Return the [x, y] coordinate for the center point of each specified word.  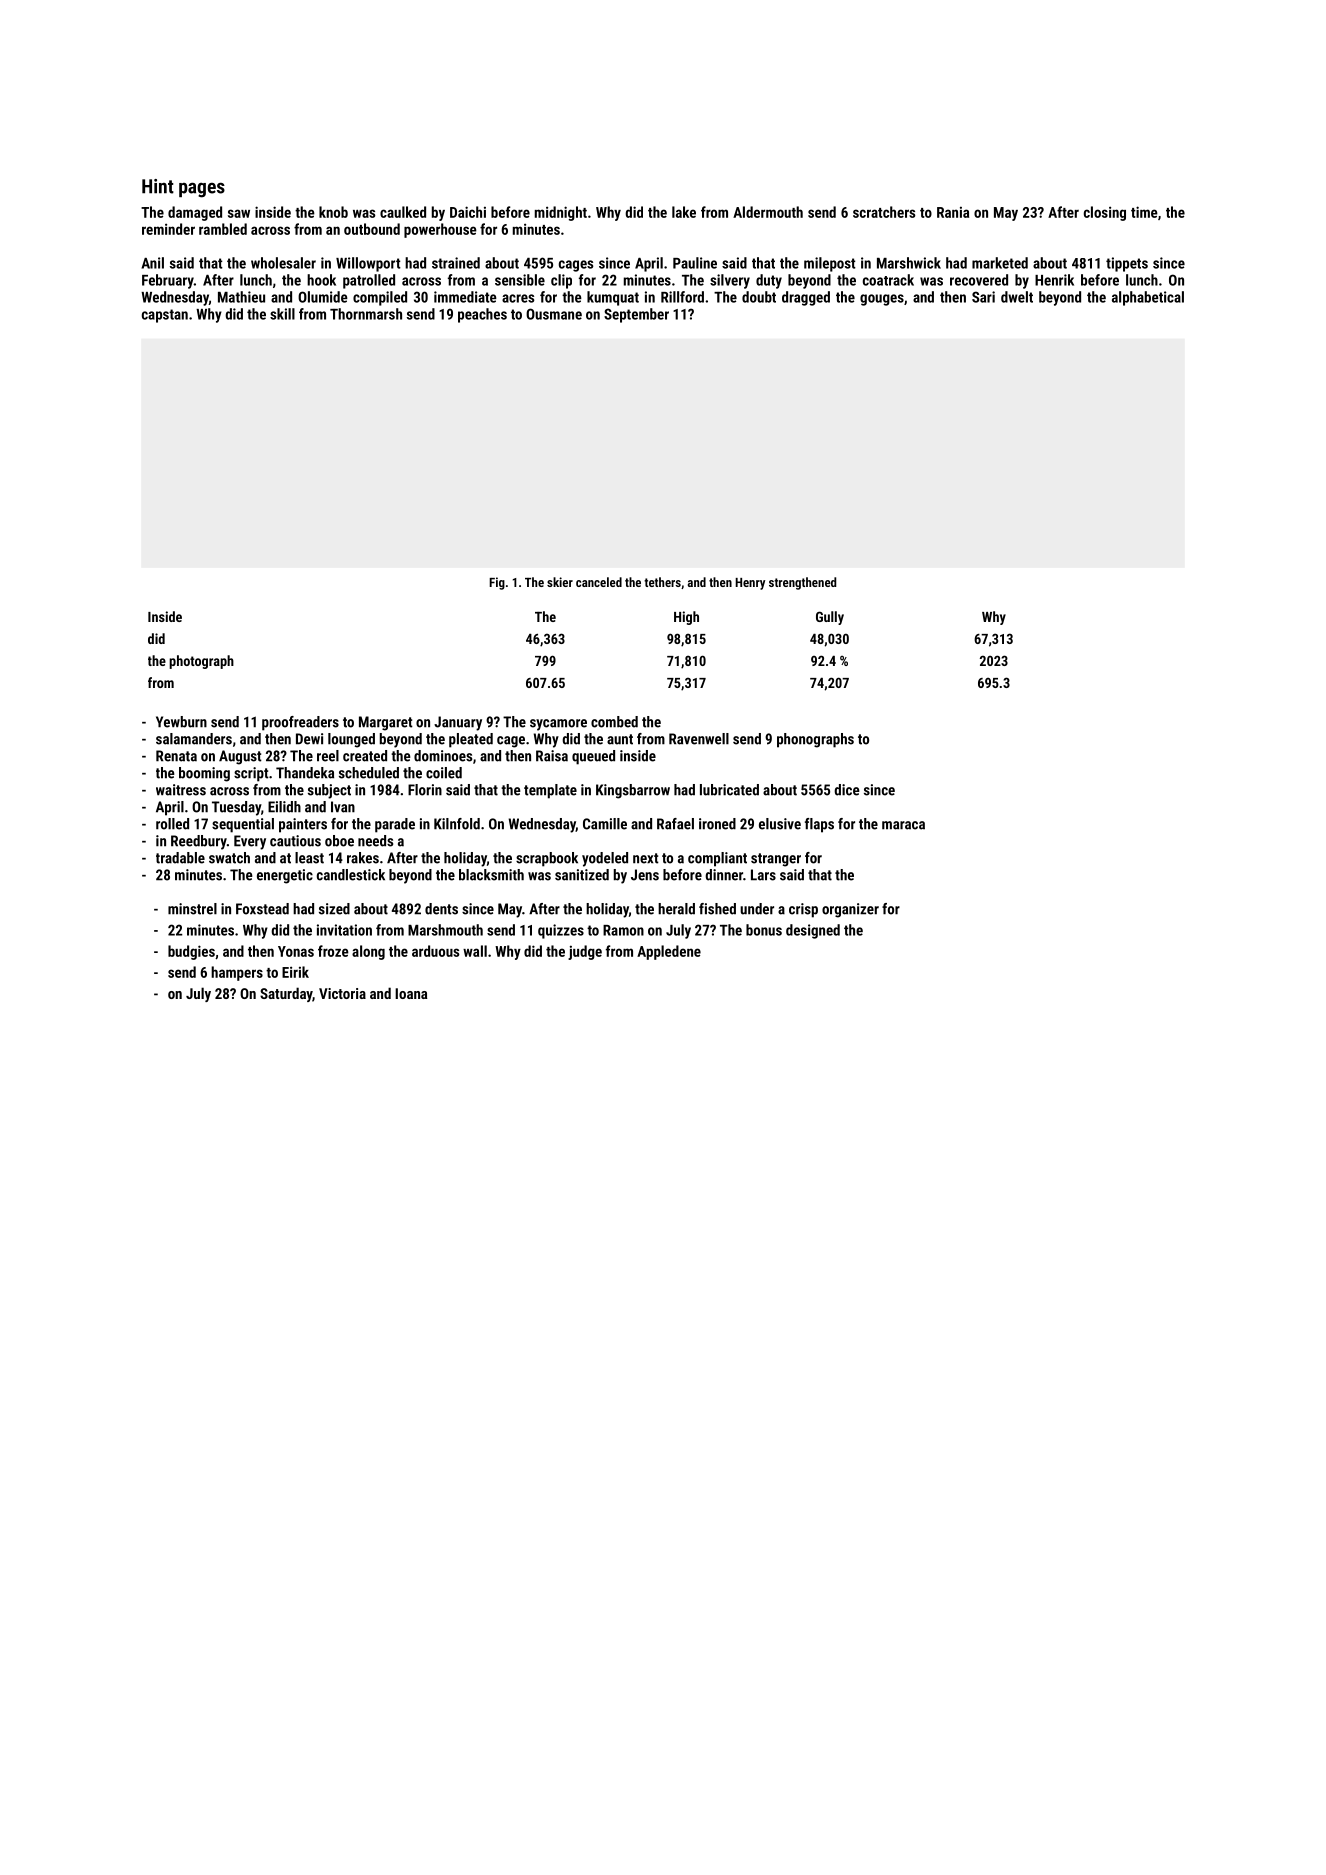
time [1144, 212]
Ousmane [554, 314]
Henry [750, 584]
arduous [436, 951]
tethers [662, 582]
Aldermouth [768, 212]
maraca [903, 825]
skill [282, 314]
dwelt [1017, 297]
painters [303, 825]
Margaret [386, 723]
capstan [165, 316]
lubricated [729, 790]
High [686, 618]
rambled [223, 229]
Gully [830, 618]
